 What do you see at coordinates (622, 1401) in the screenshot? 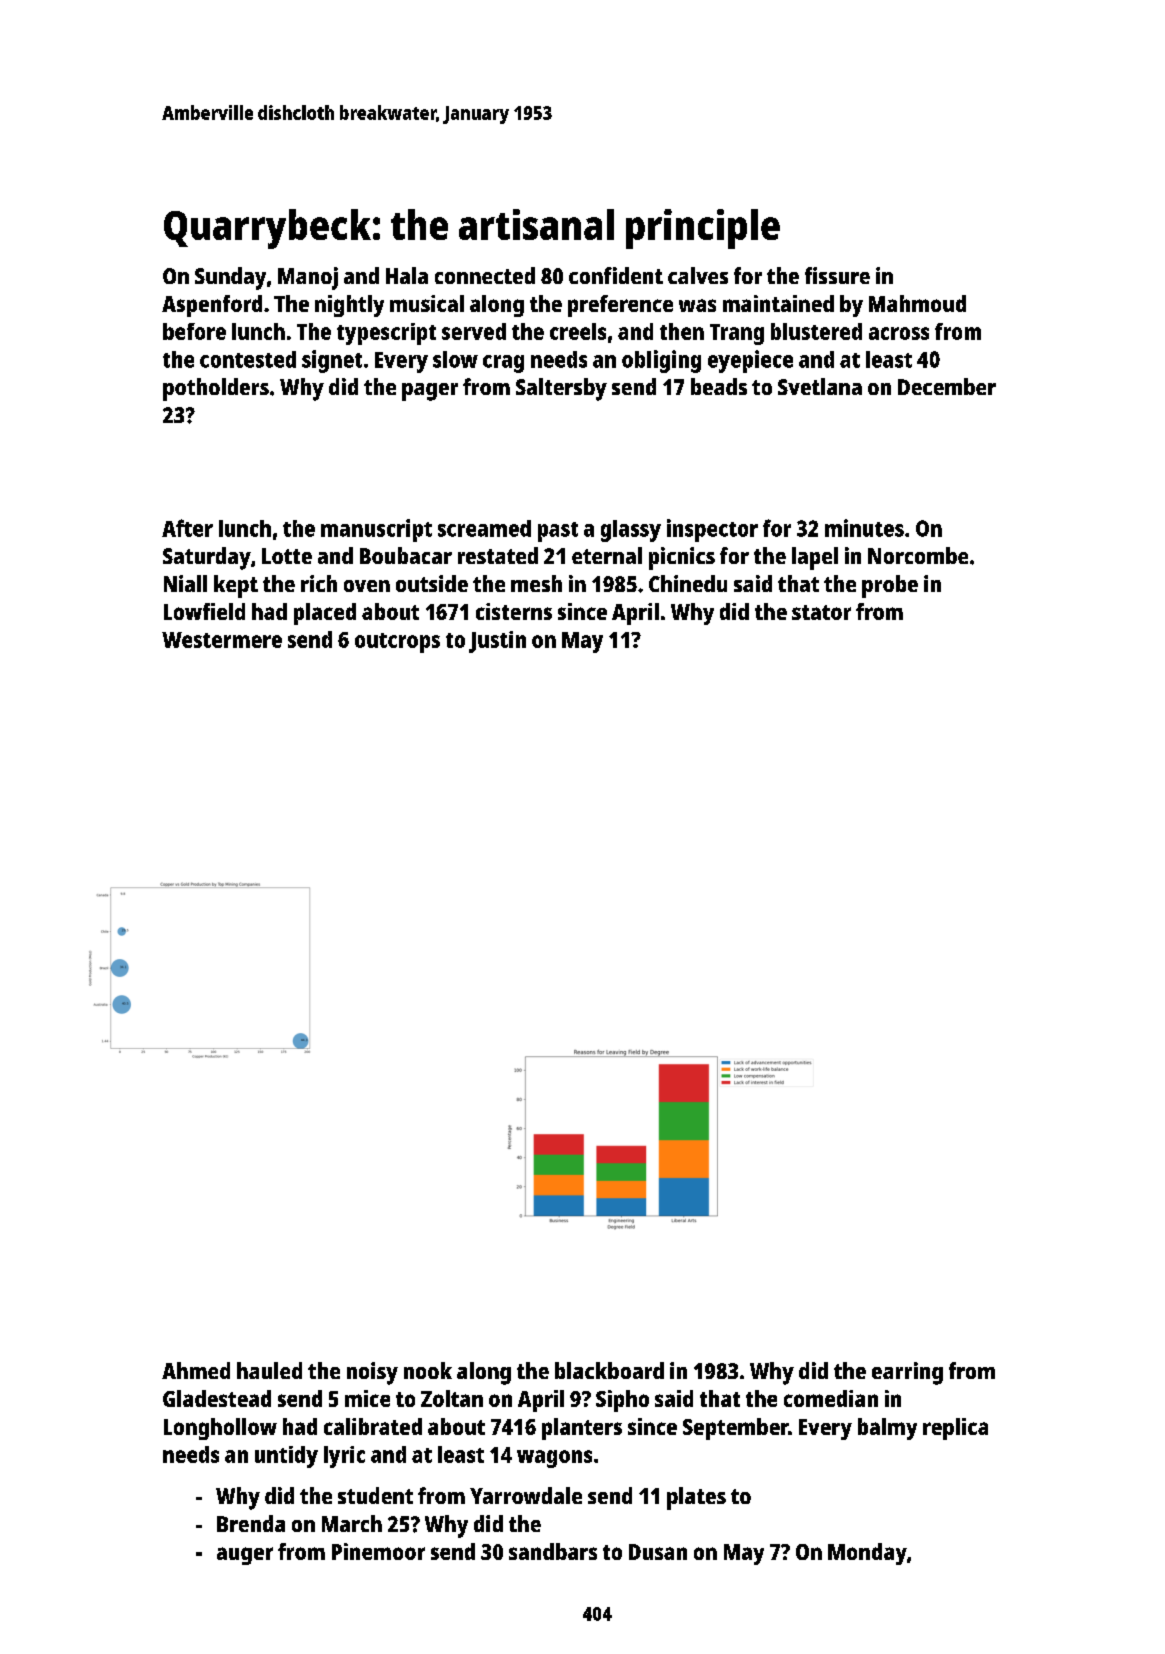
I see `Sipho` at bounding box center [622, 1401].
